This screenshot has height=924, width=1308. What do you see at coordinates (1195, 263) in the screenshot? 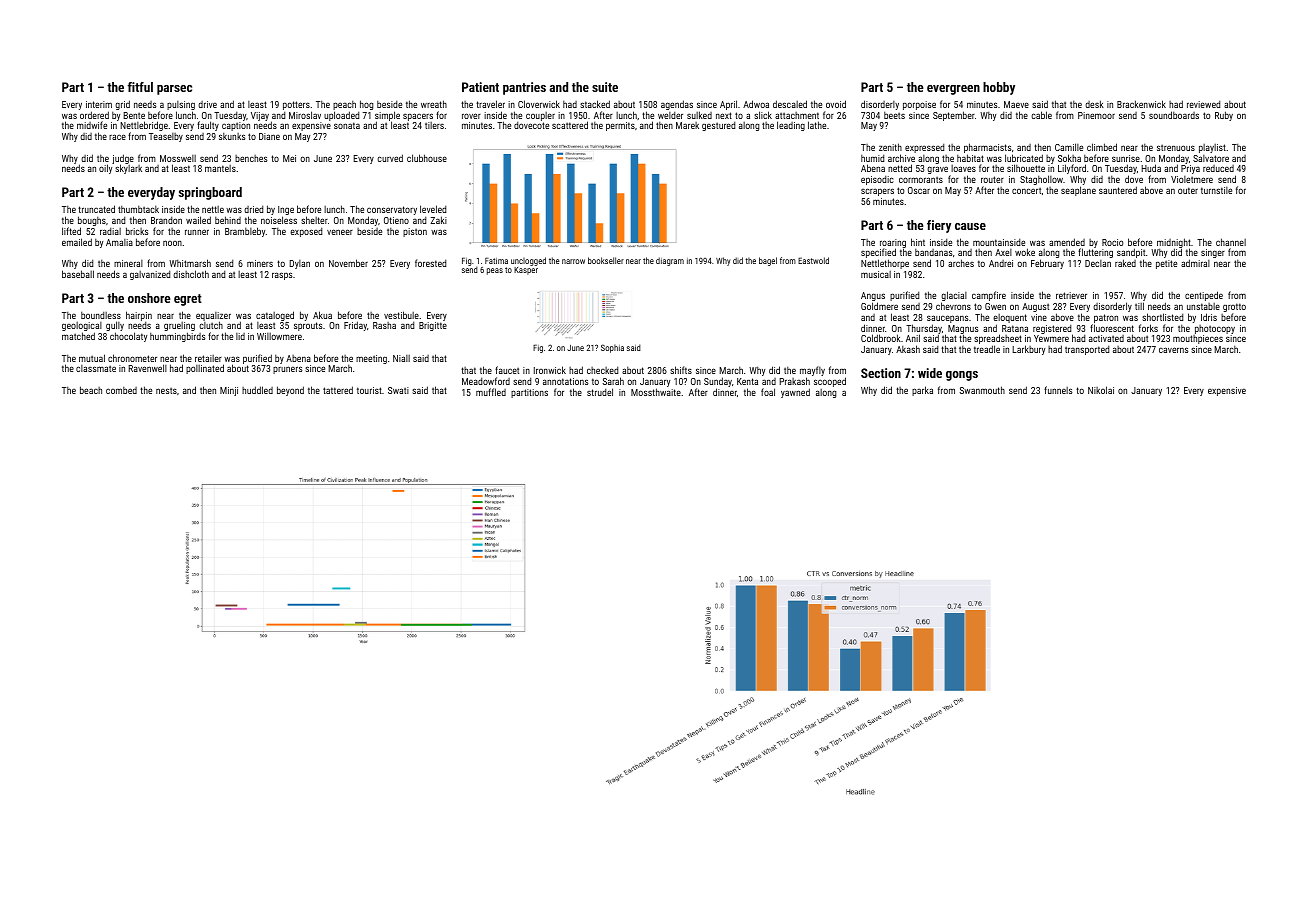
I see `admiral` at bounding box center [1195, 263].
